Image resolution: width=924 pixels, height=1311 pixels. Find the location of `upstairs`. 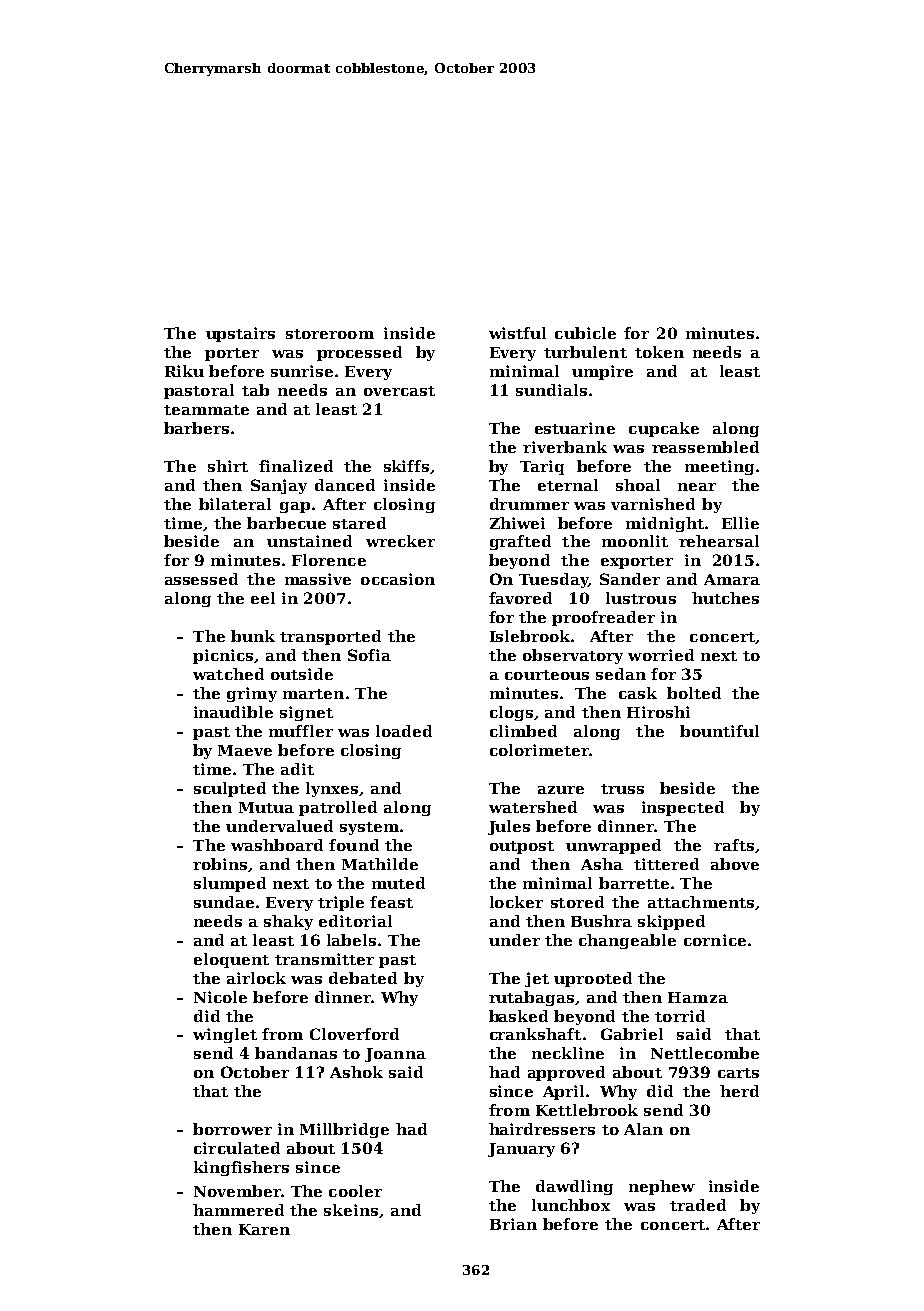

upstairs is located at coordinates (240, 334).
